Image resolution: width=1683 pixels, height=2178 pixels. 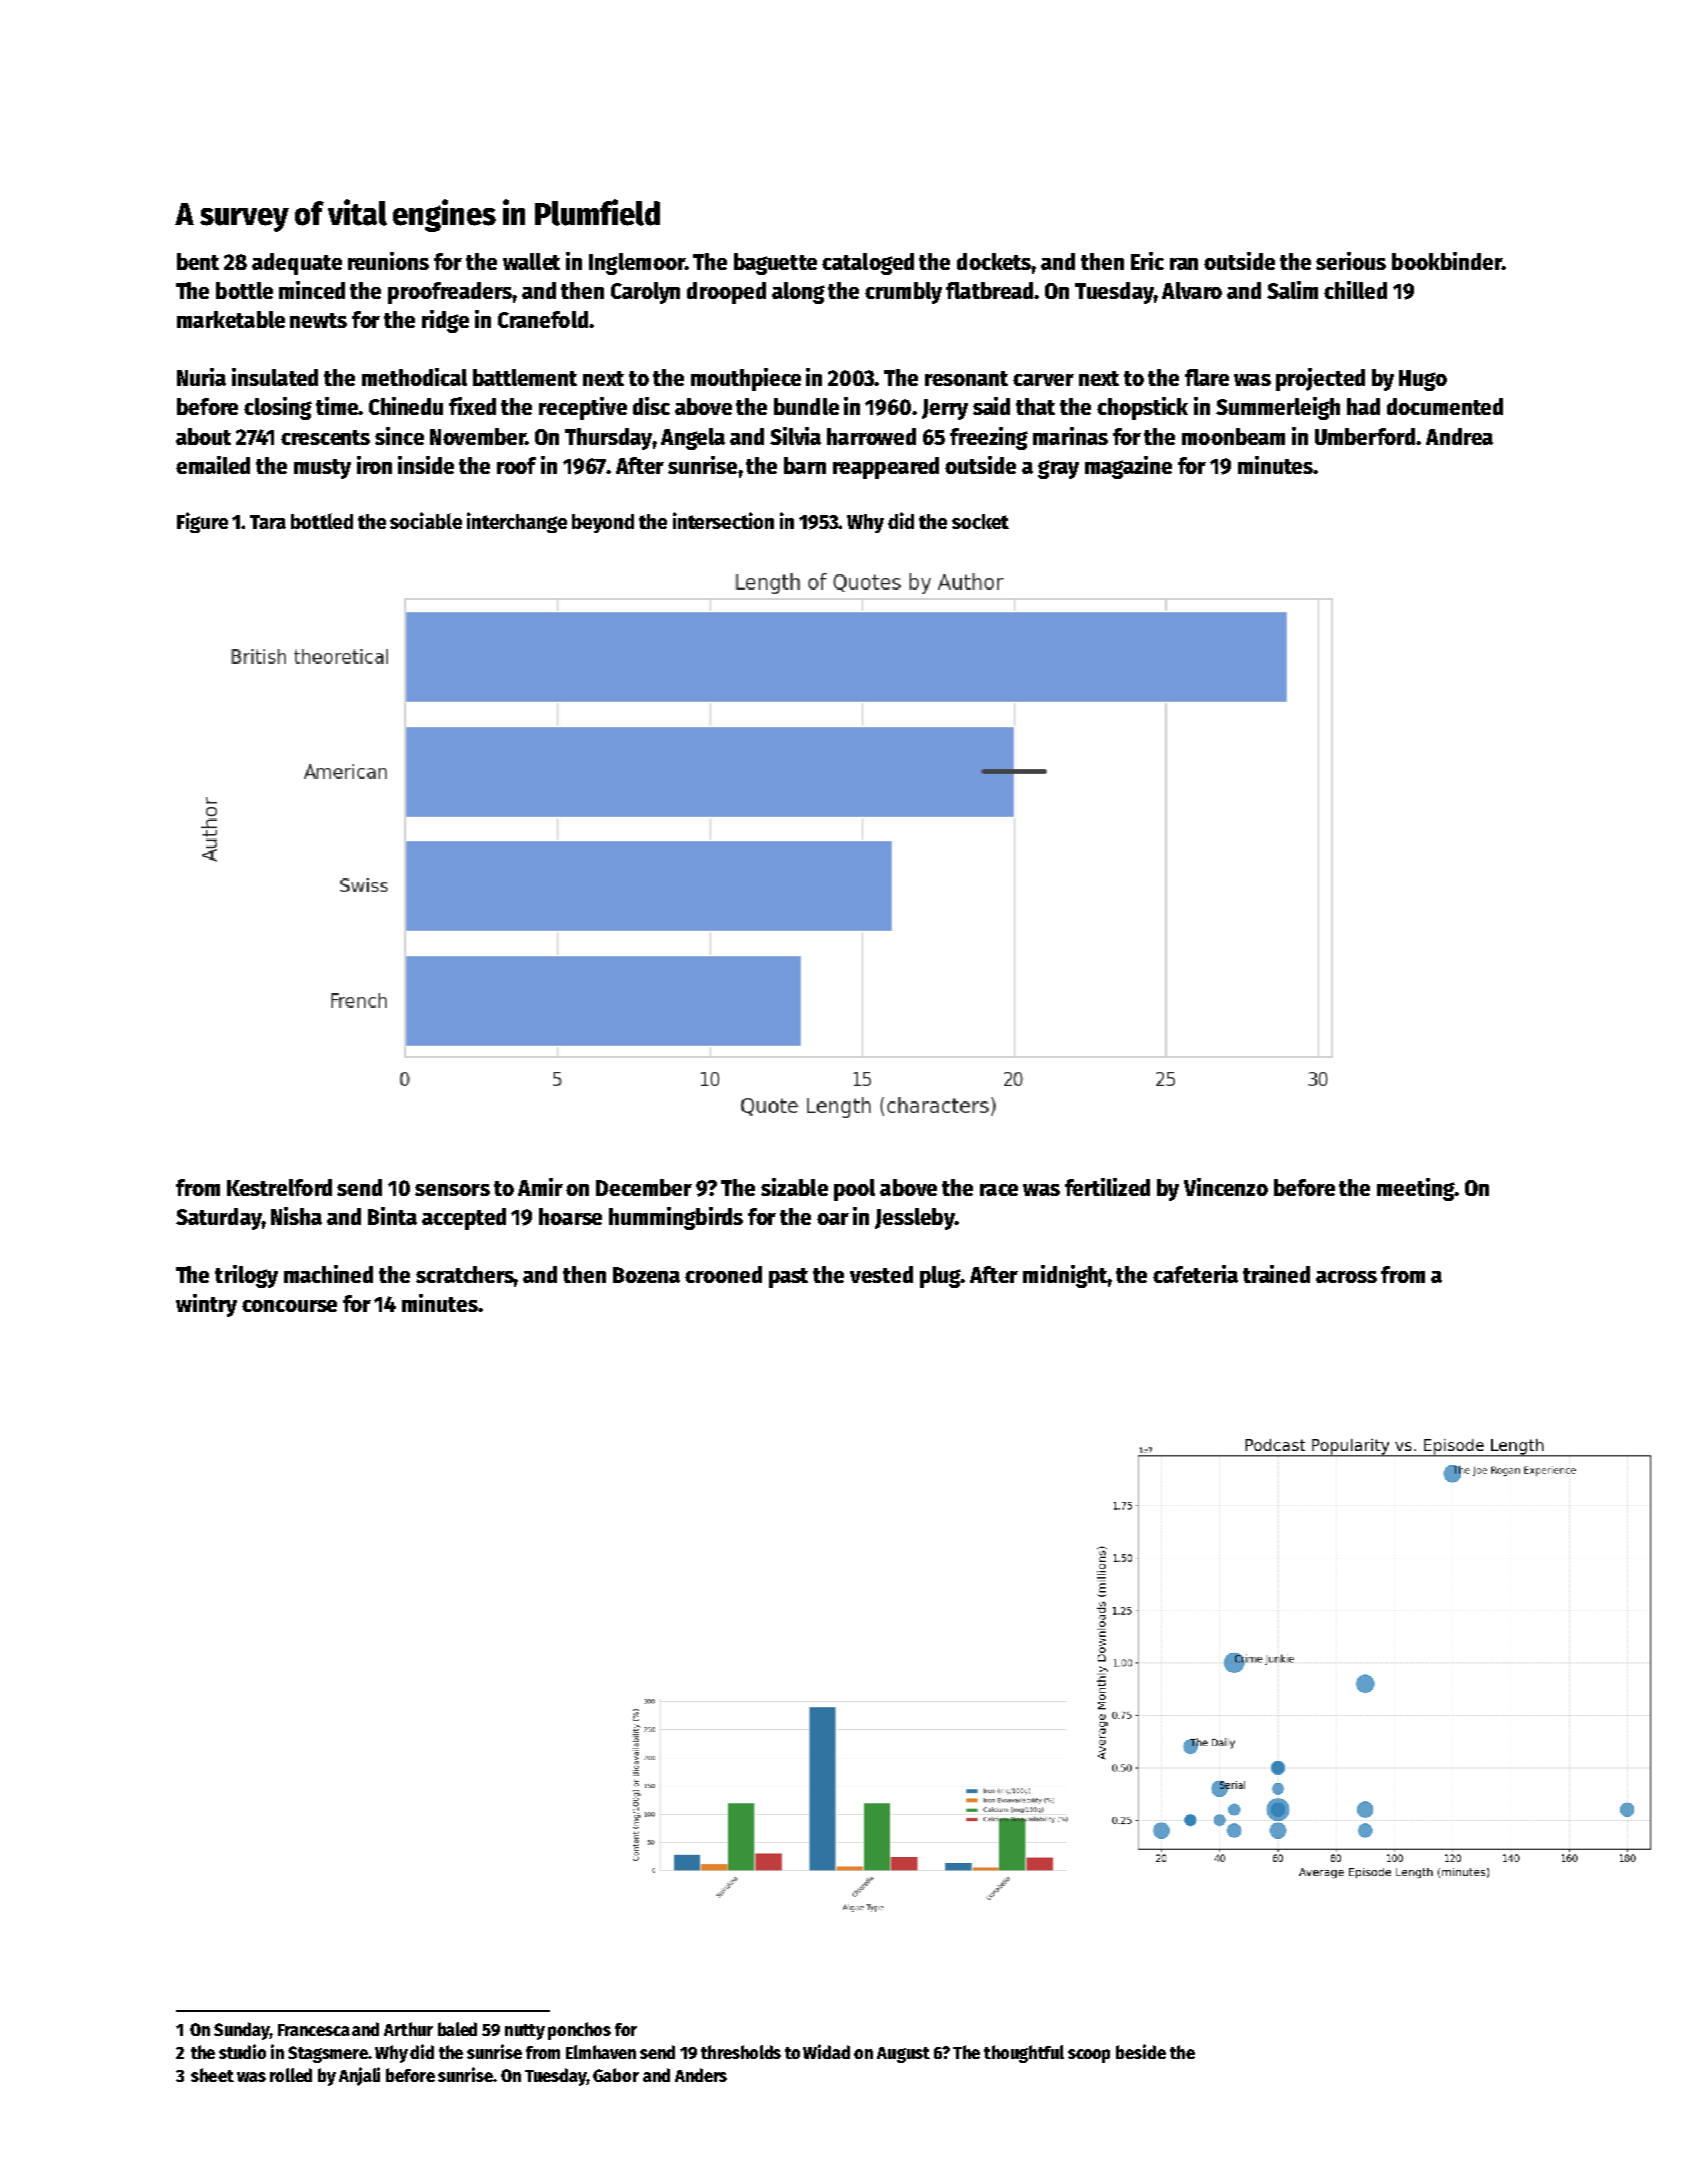 I want to click on Andrea, so click(x=1459, y=436).
